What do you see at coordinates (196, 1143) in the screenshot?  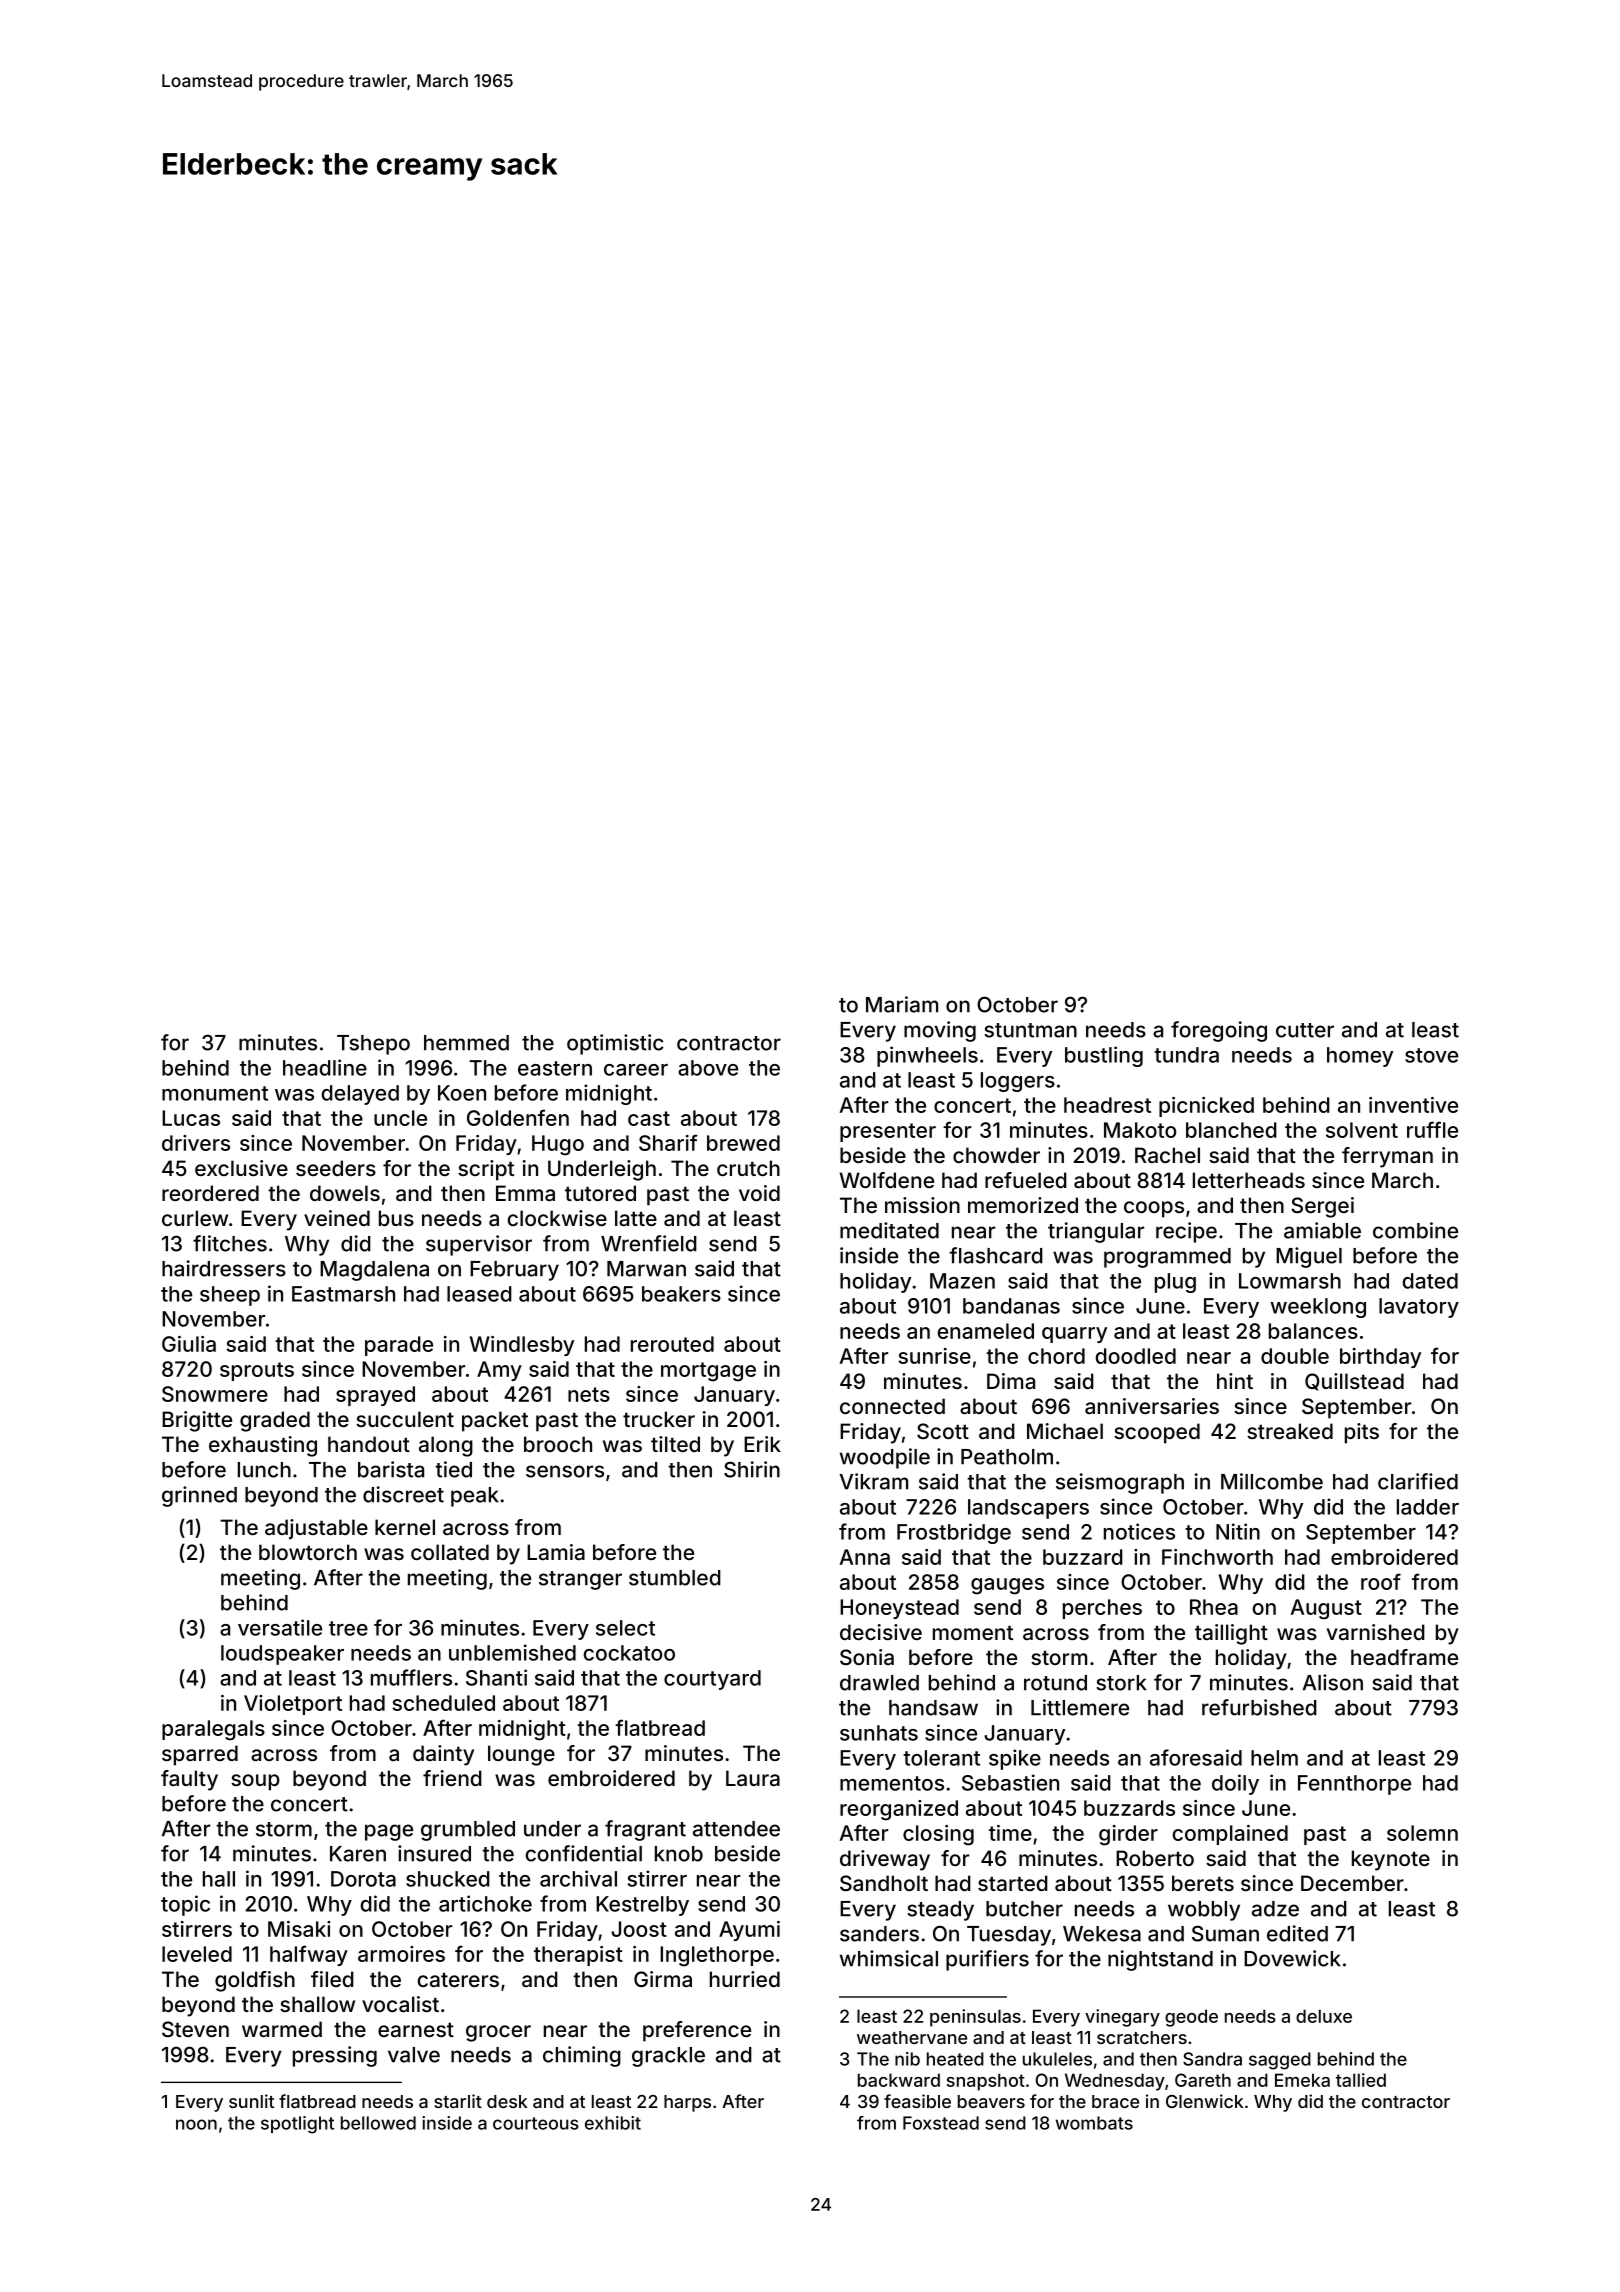 I see `drivers` at bounding box center [196, 1143].
